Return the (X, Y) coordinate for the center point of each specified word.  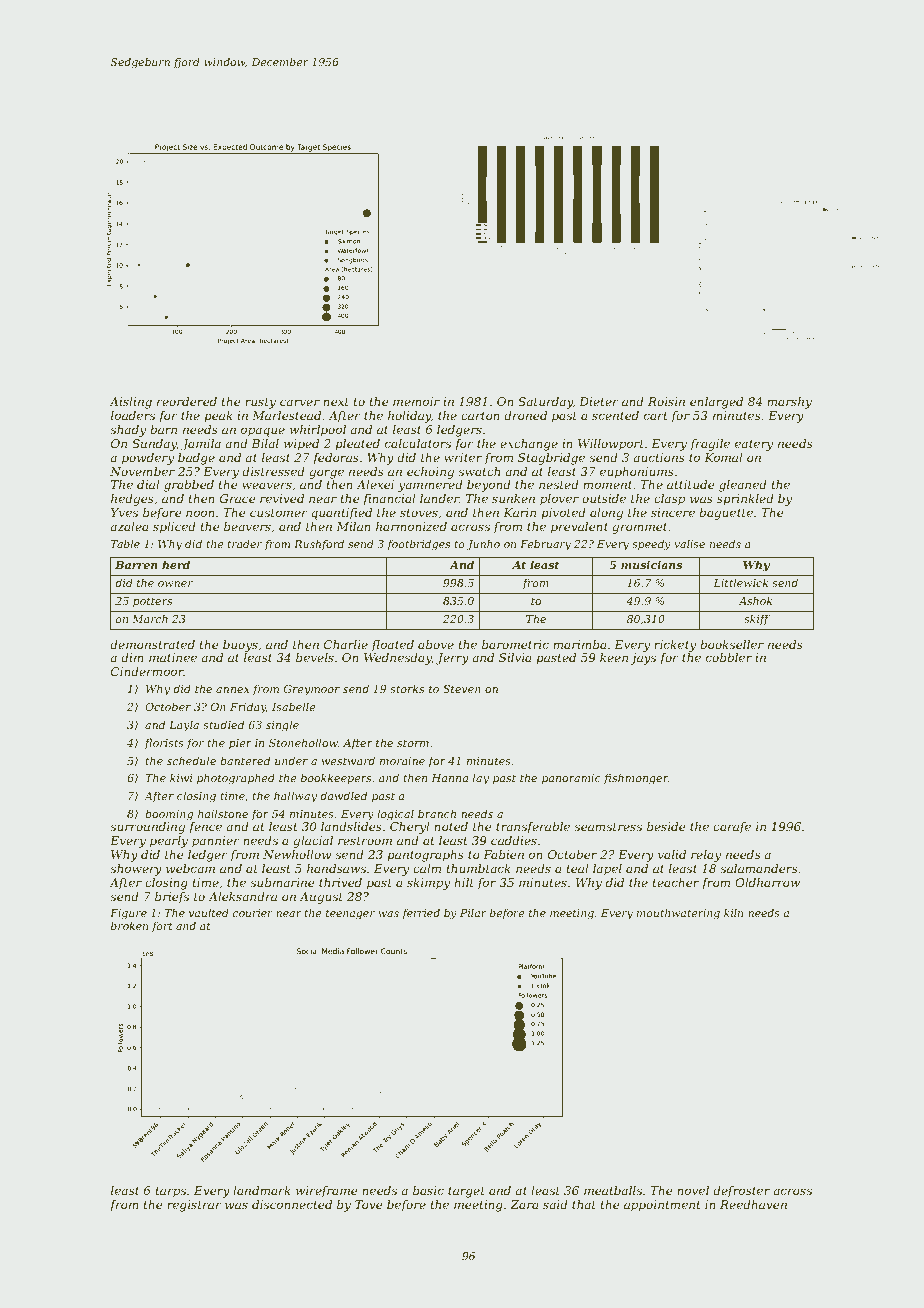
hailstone (223, 813)
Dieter (599, 401)
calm (427, 868)
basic (428, 1190)
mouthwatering (678, 914)
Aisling (130, 403)
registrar (194, 1206)
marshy (789, 403)
